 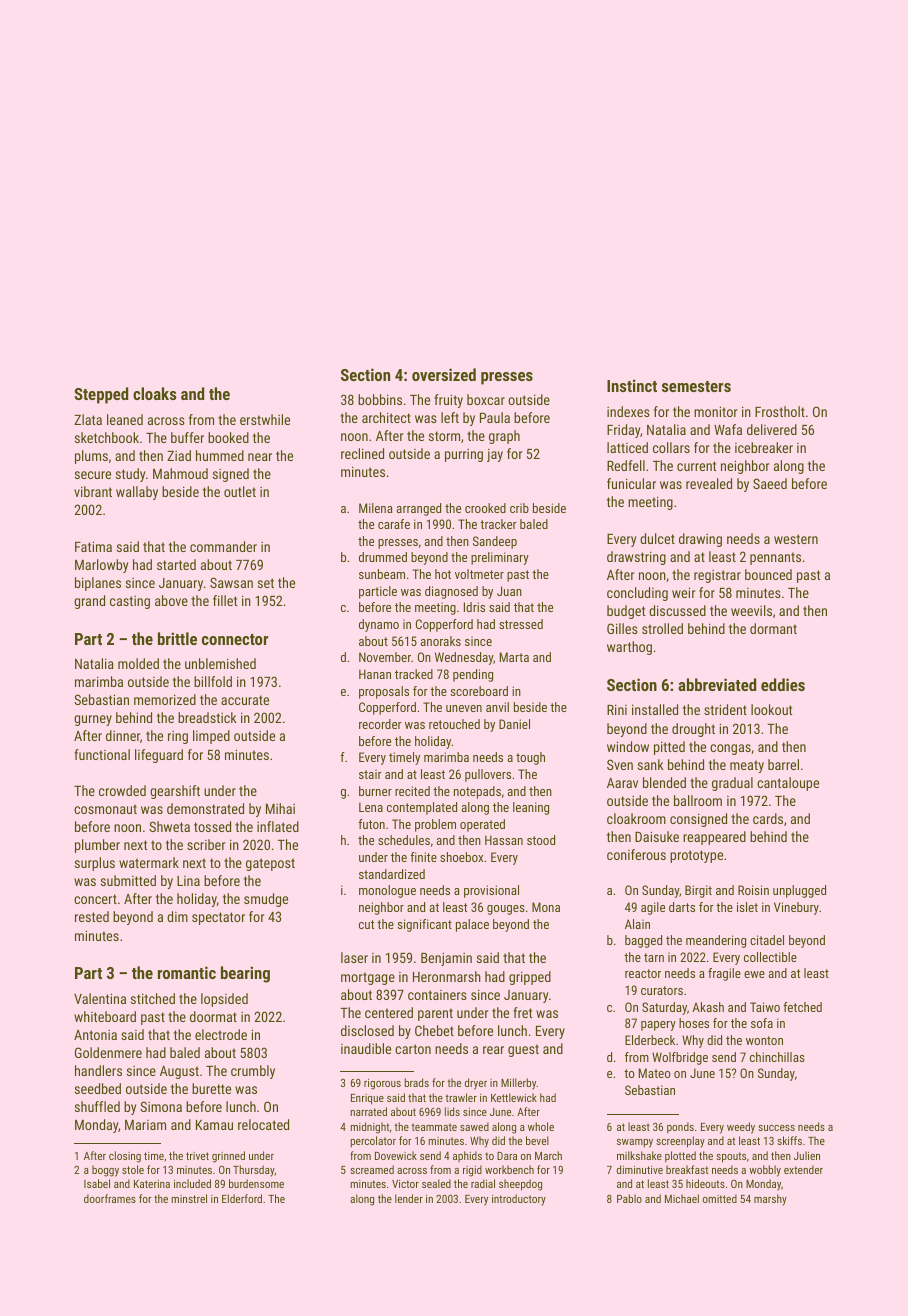 I want to click on lender, so click(x=409, y=1198).
